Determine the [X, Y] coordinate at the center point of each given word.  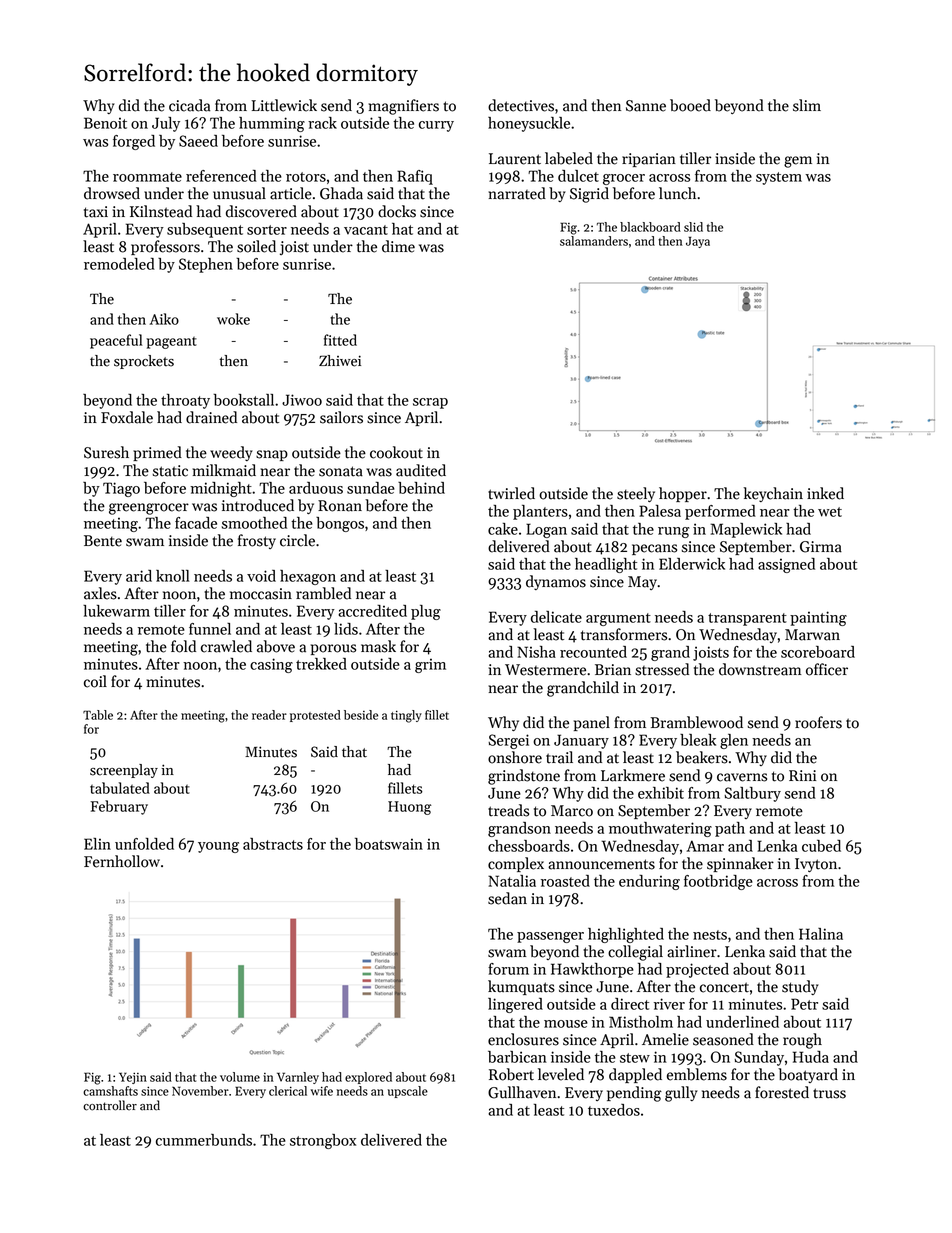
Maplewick [746, 530]
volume [240, 1077]
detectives [521, 105]
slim [807, 105]
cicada [189, 105]
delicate [556, 617]
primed [157, 453]
